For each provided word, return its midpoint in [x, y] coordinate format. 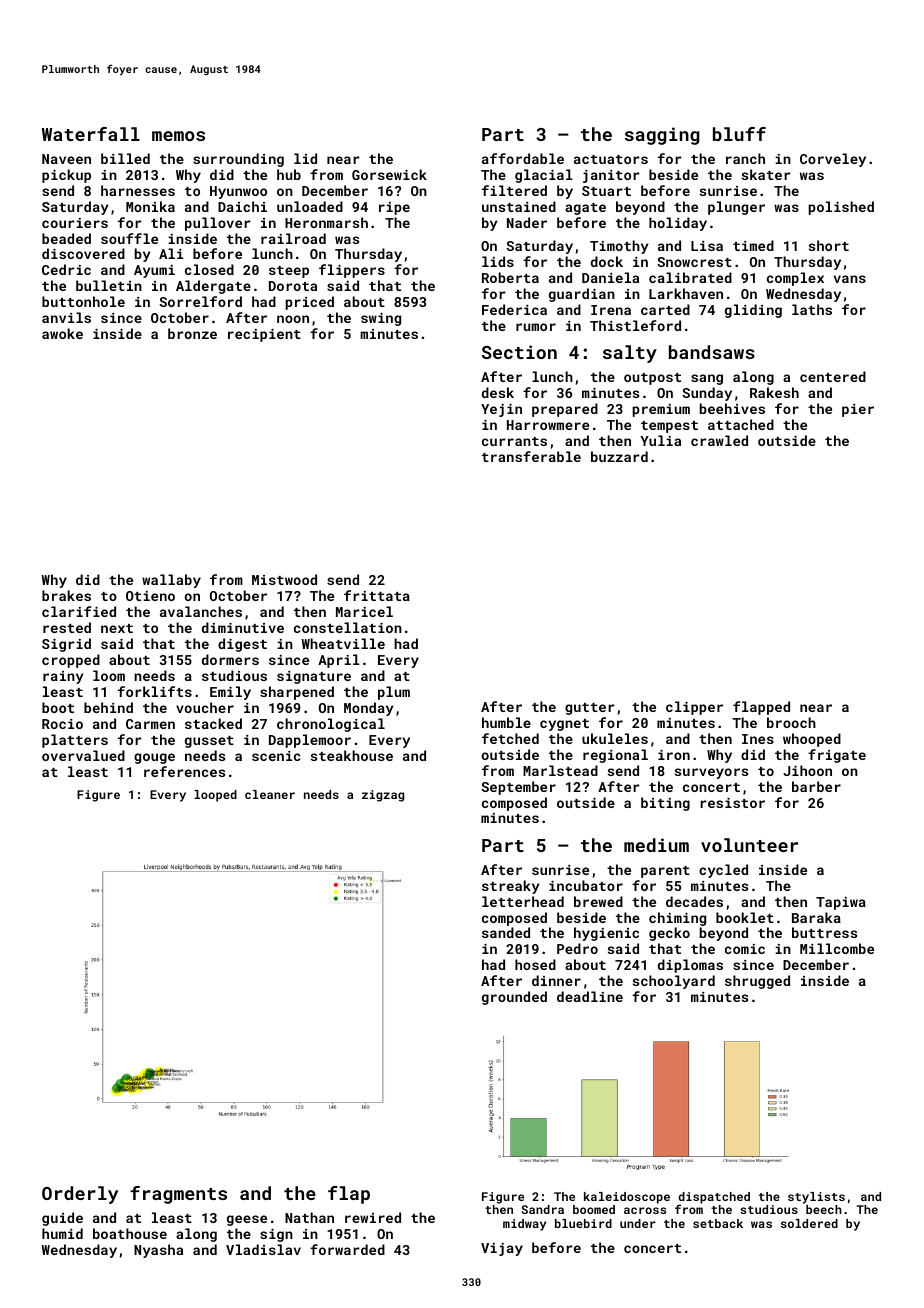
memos [178, 136]
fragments [178, 1195]
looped [215, 796]
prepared [565, 410]
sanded [506, 932]
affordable [523, 158]
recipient [264, 335]
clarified [79, 611]
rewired [373, 1217]
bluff [739, 134]
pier [858, 410]
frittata [377, 595]
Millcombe [837, 948]
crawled [719, 440]
